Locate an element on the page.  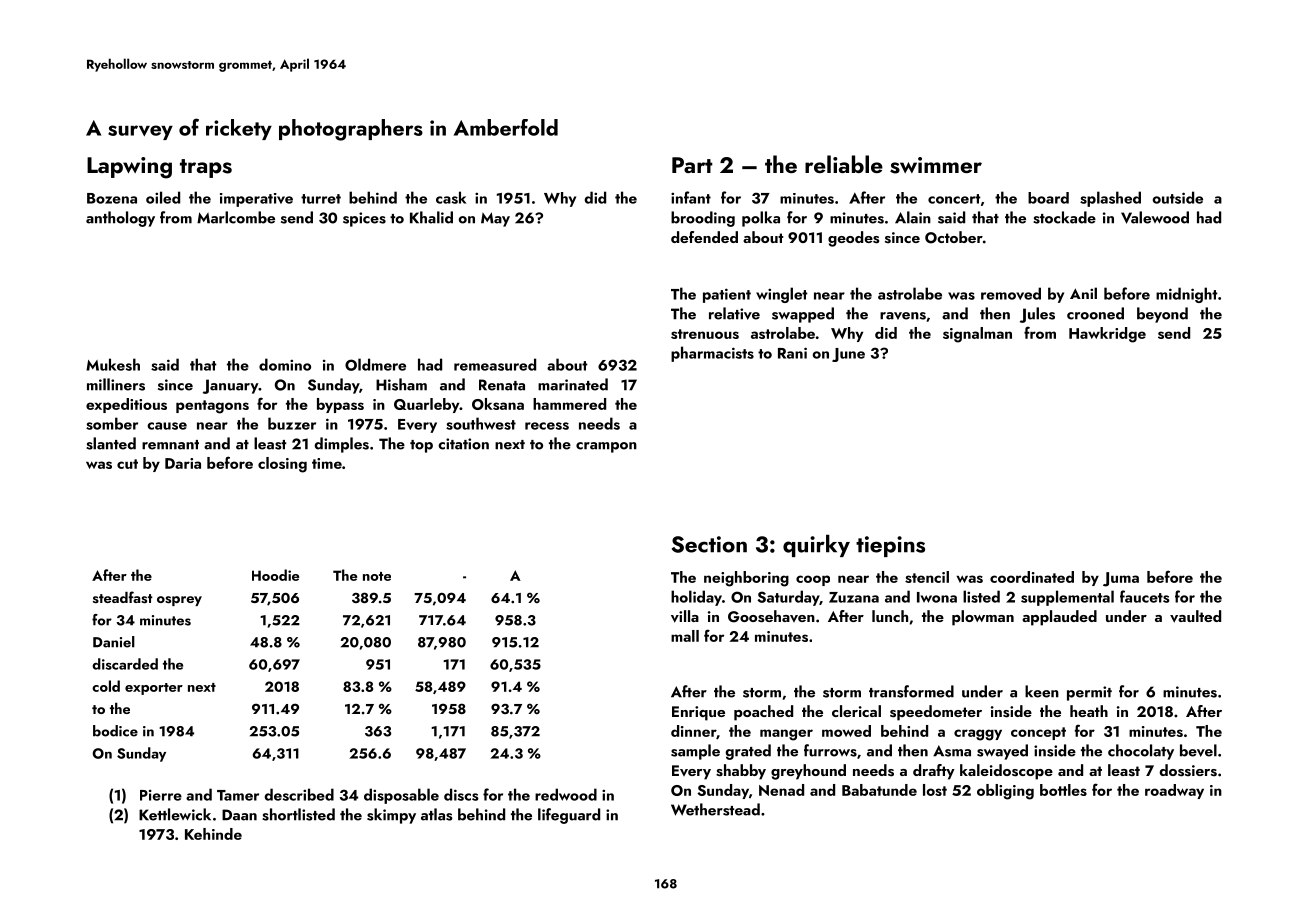
cut is located at coordinates (127, 464).
